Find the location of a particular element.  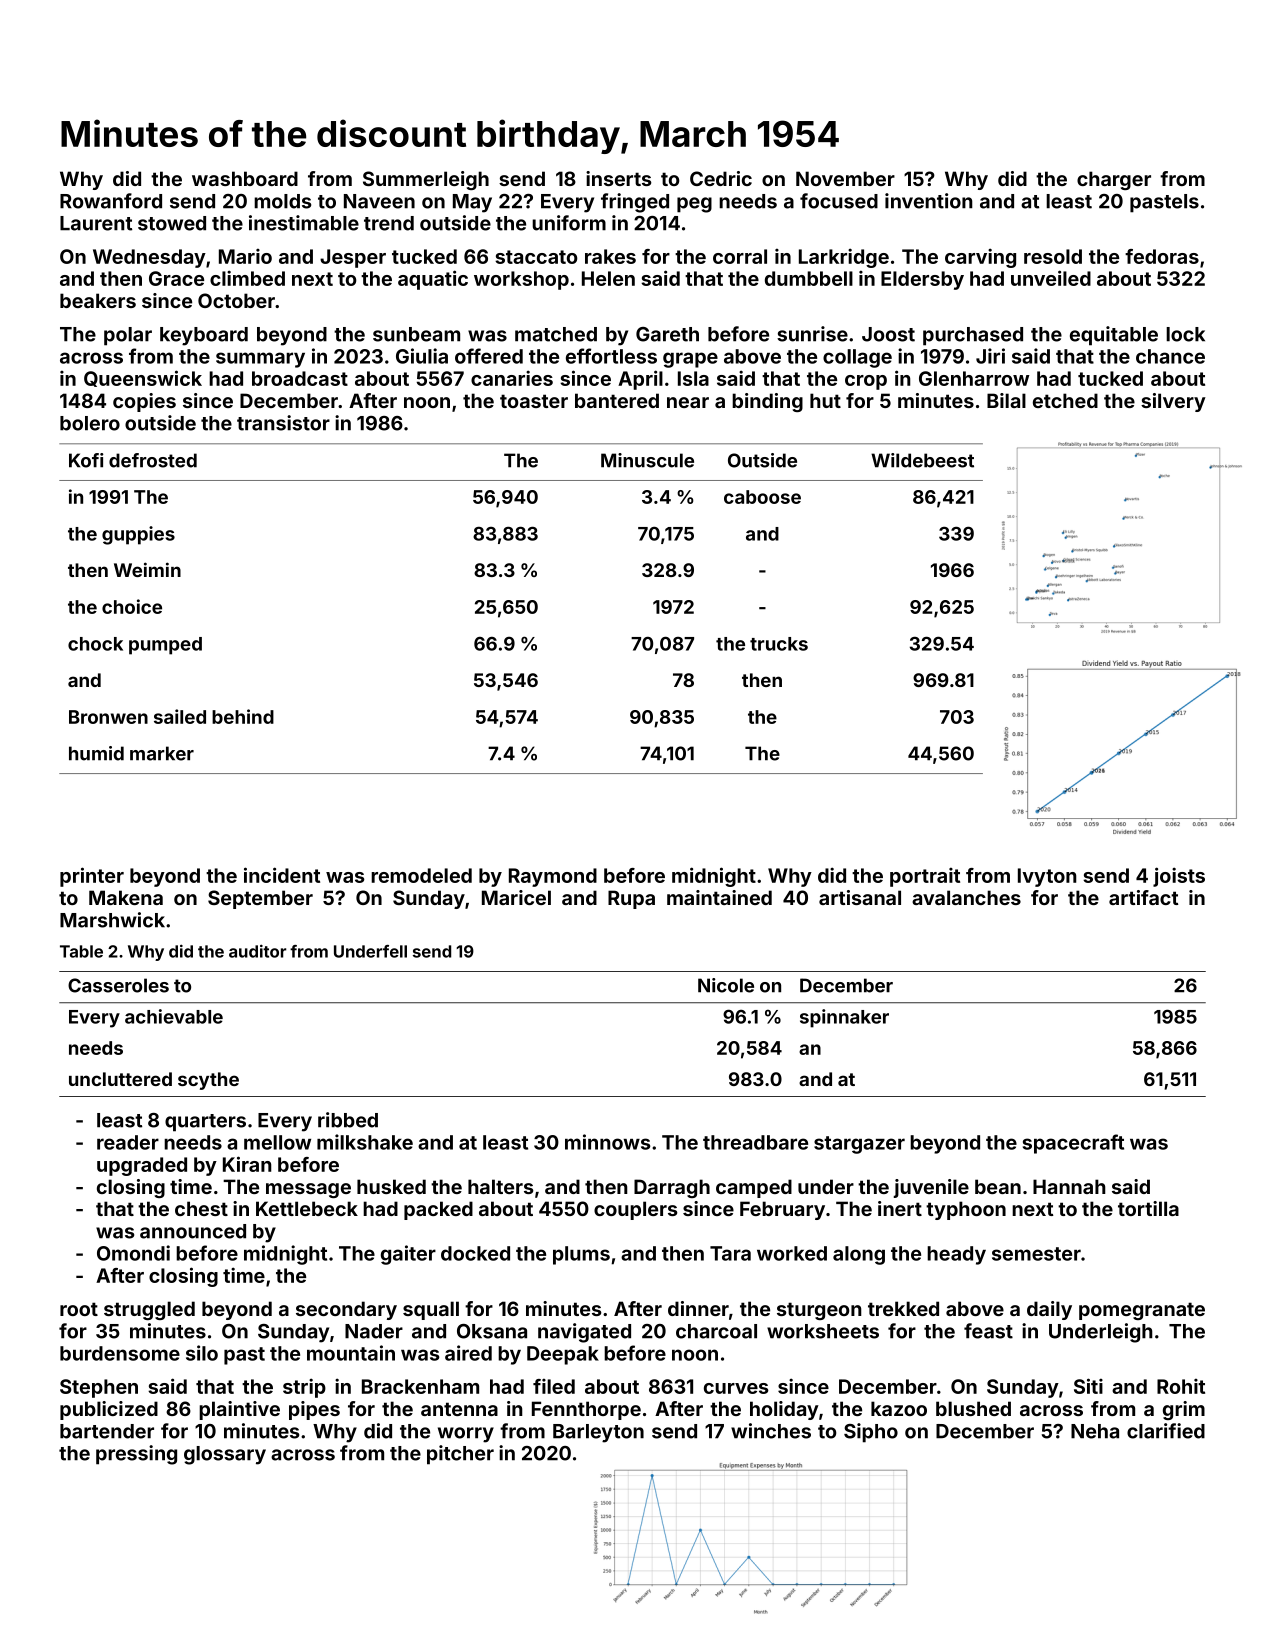

Neha is located at coordinates (1095, 1431).
